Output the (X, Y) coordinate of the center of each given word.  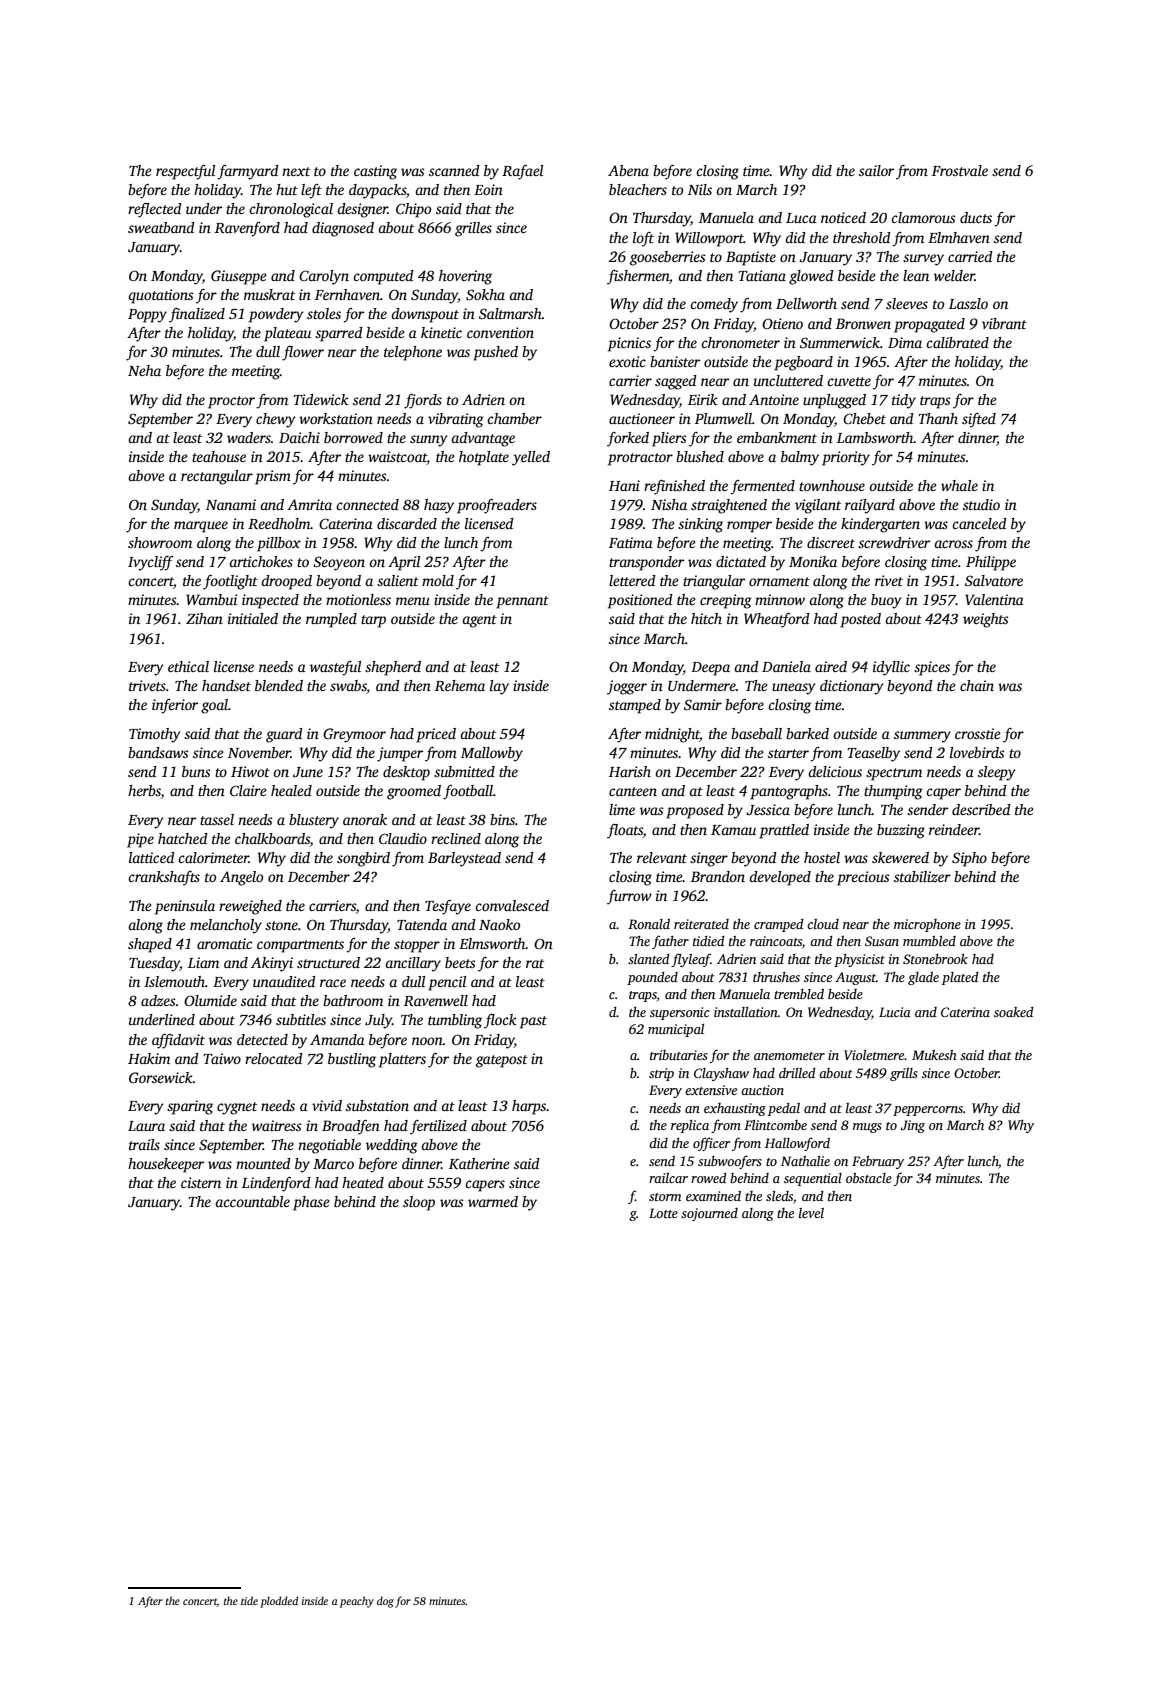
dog (385, 1602)
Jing (912, 1126)
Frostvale (960, 170)
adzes (158, 1000)
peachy (357, 1602)
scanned (454, 170)
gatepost (502, 1061)
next (296, 171)
